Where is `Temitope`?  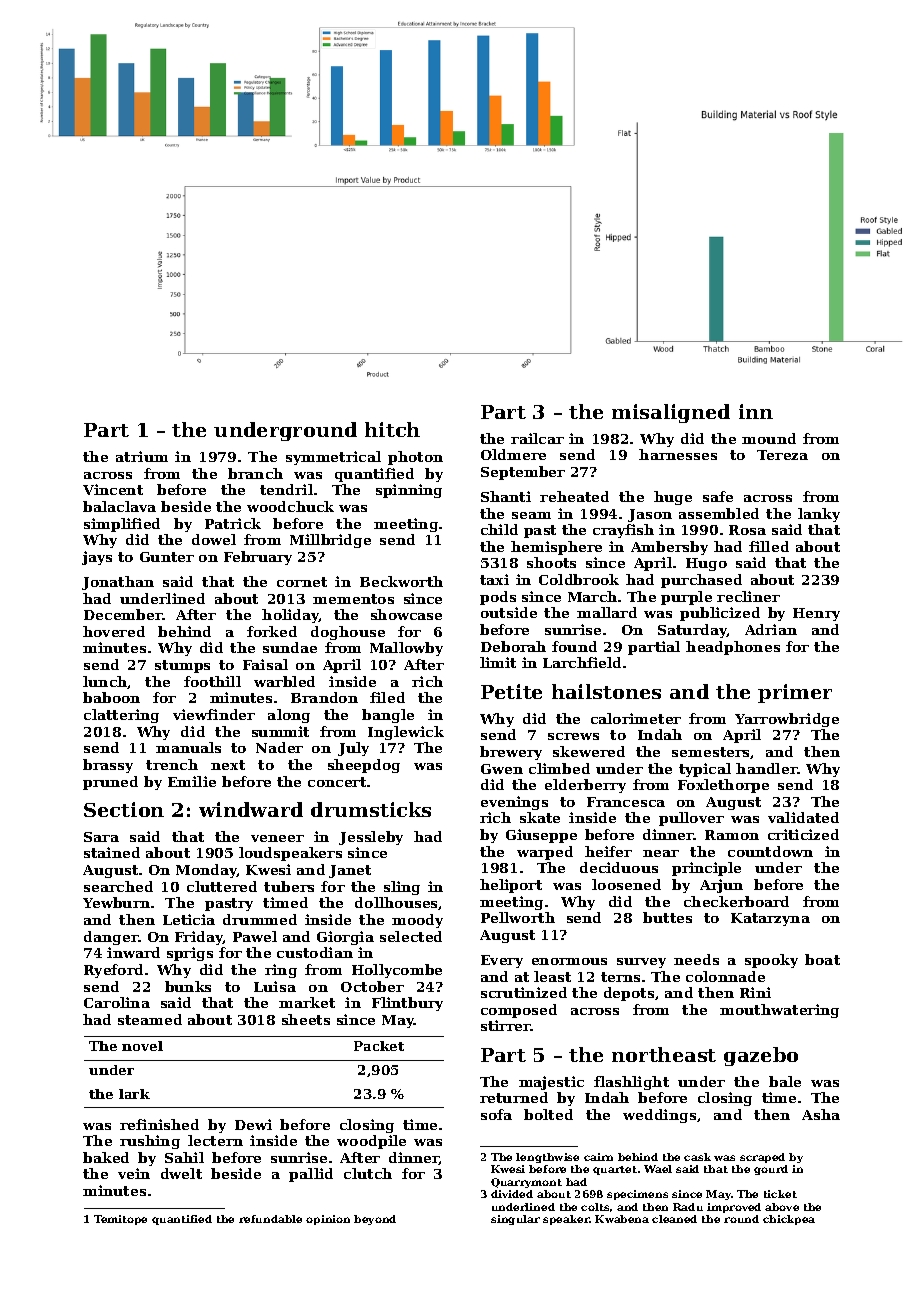
Temitope is located at coordinates (120, 1220).
